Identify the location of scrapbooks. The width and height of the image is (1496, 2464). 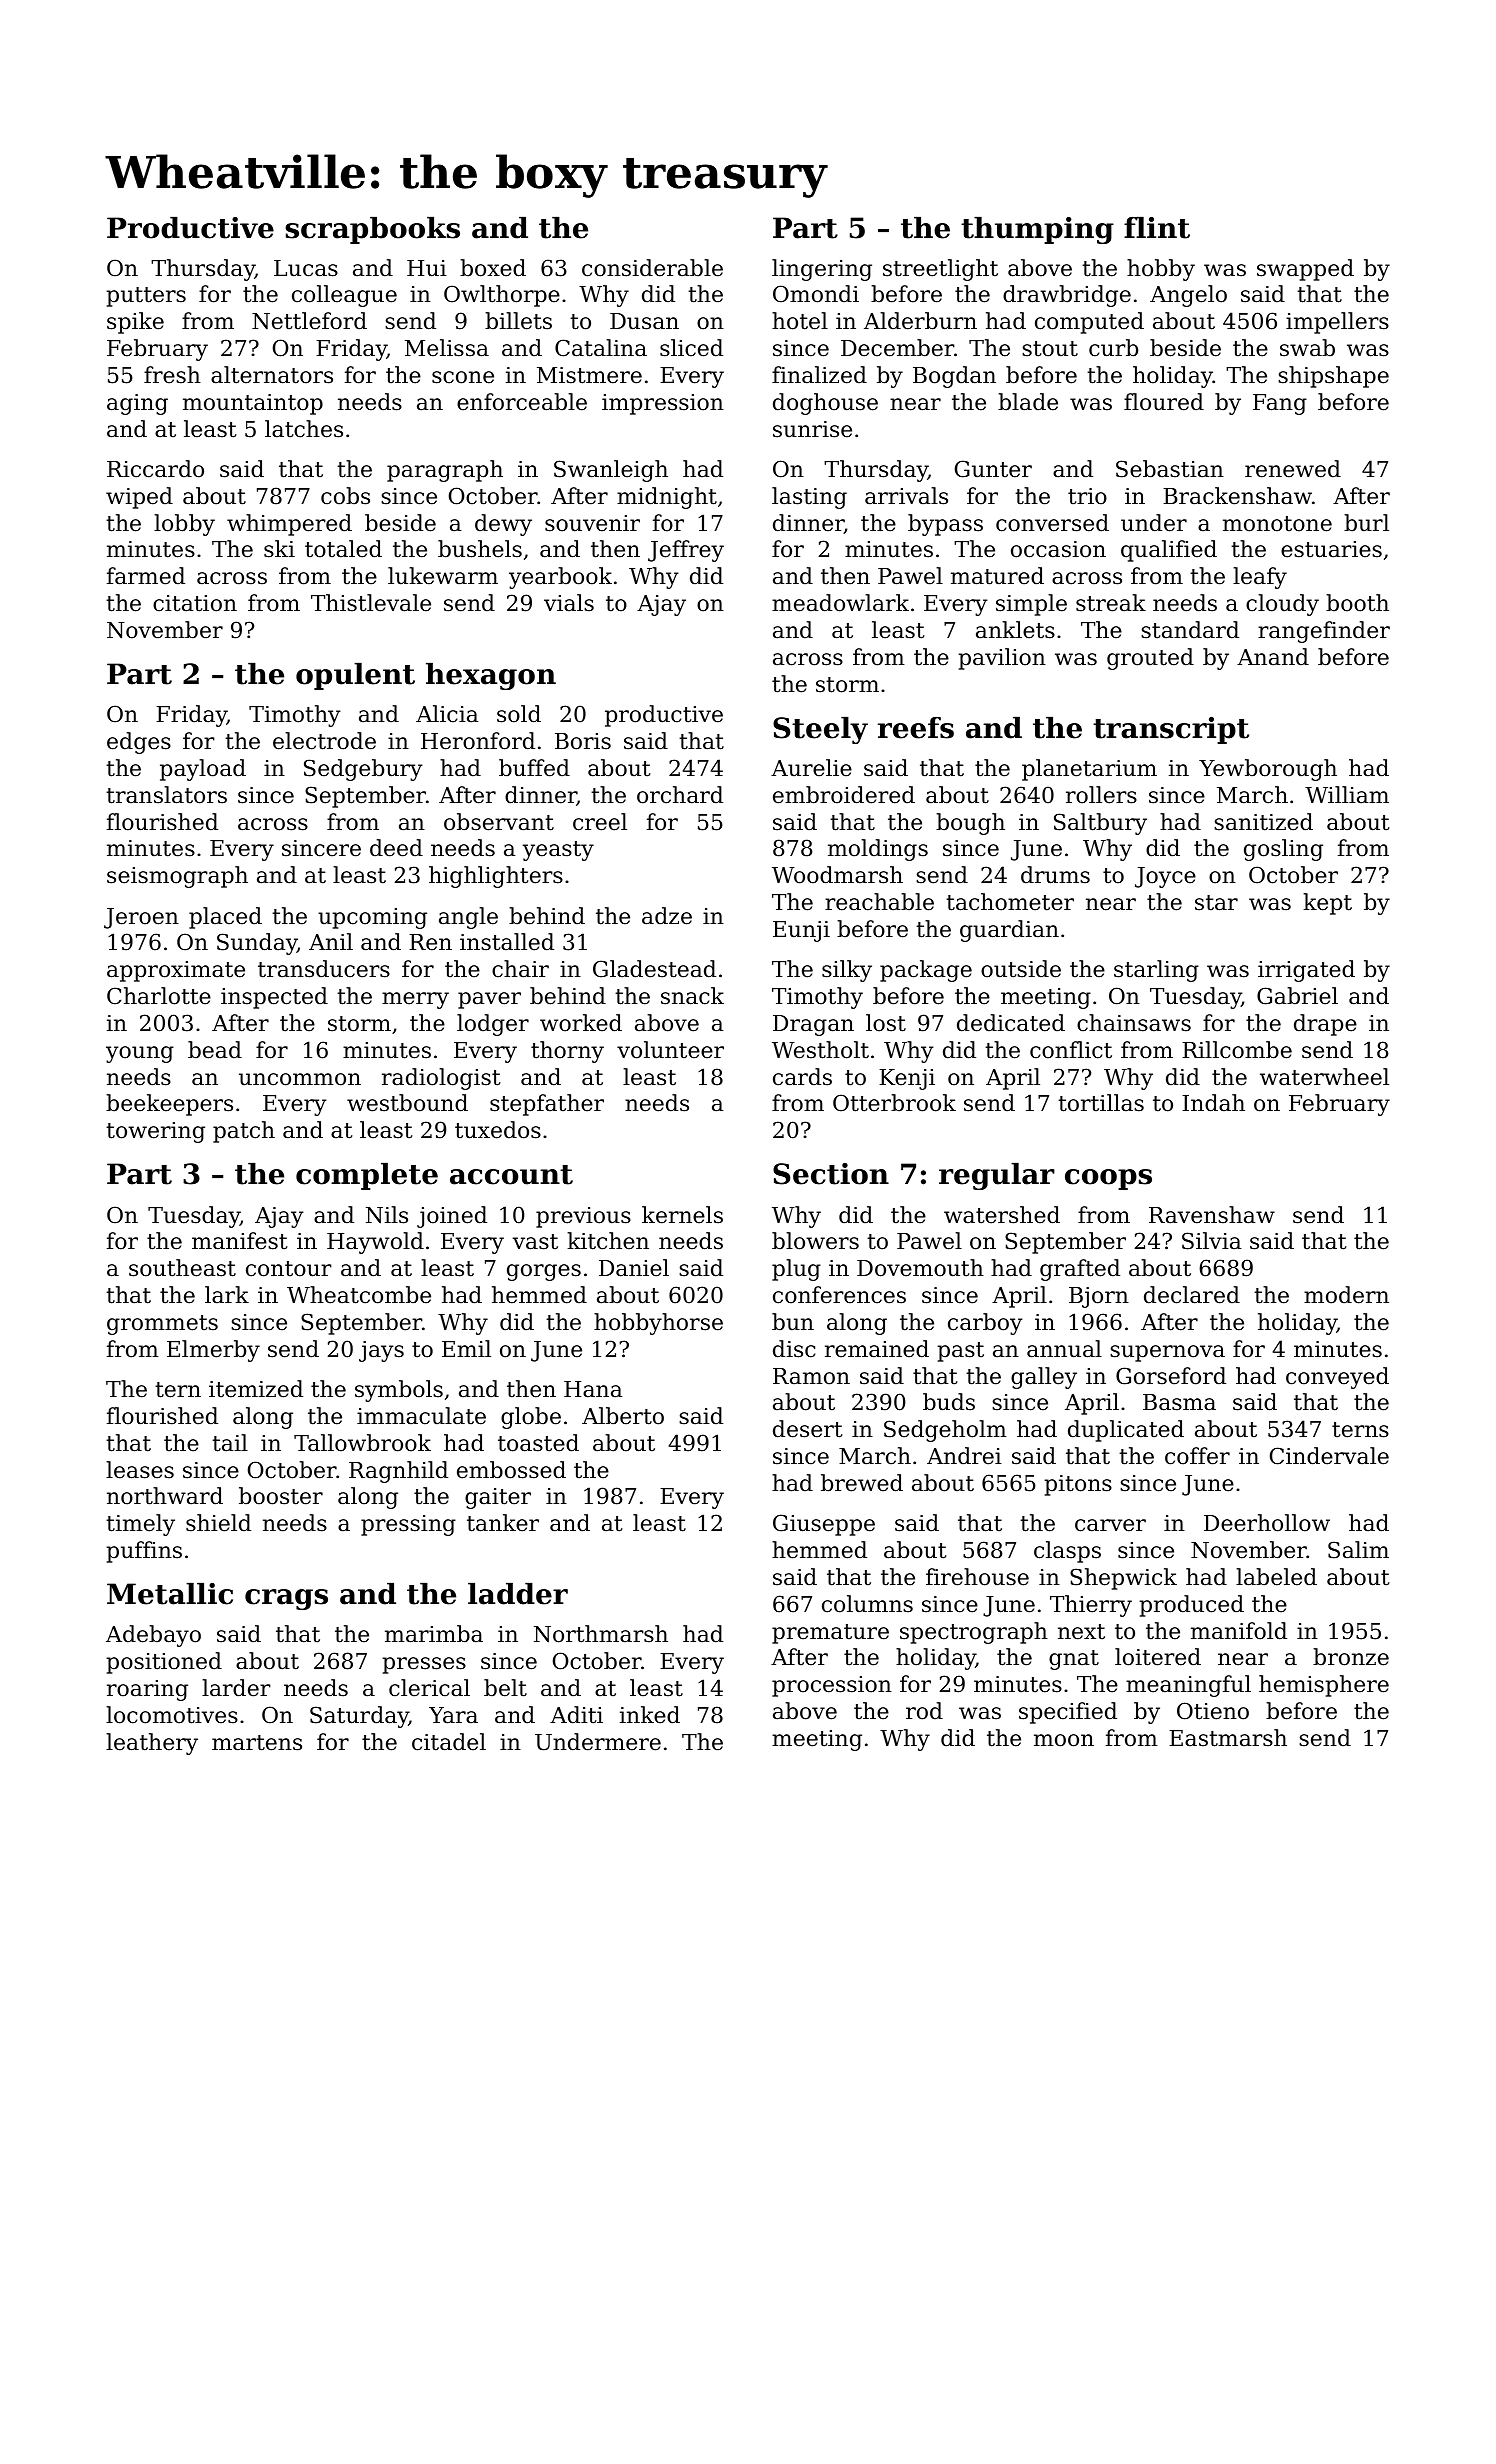
(372, 230).
